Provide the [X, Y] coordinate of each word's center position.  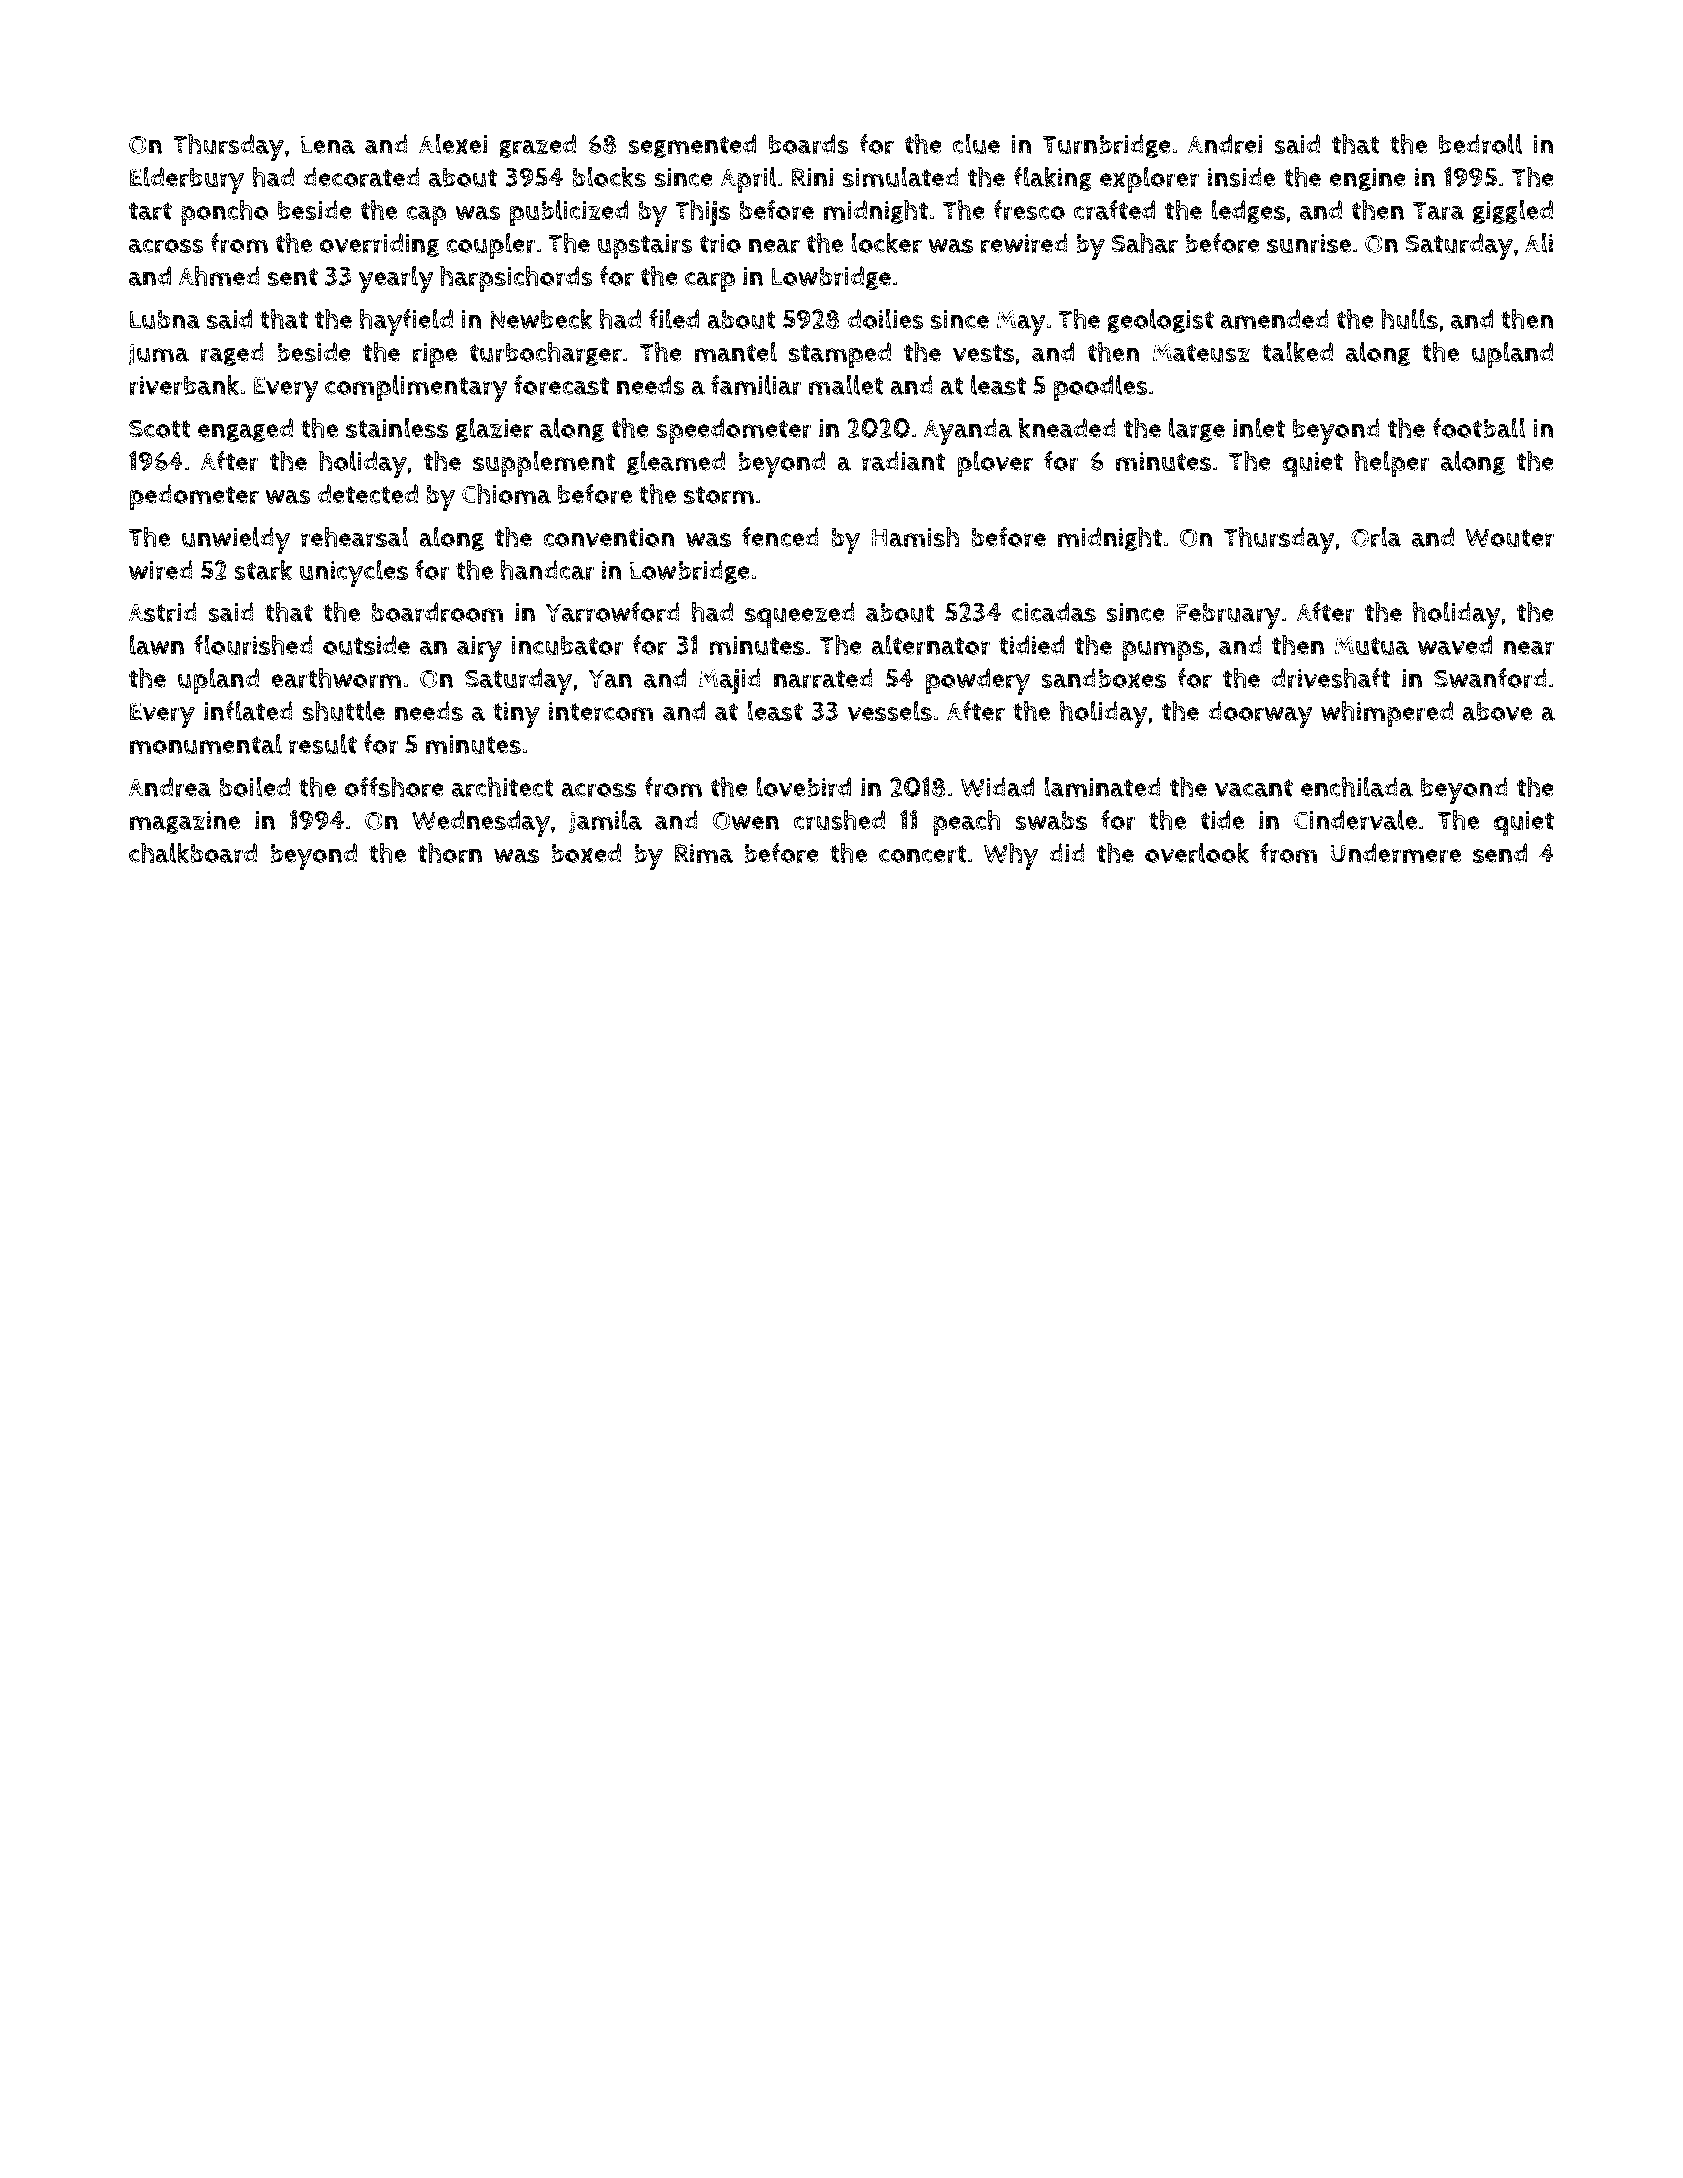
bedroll [1480, 144]
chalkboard [193, 853]
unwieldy [236, 540]
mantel [736, 352]
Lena [328, 144]
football [1479, 428]
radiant [903, 461]
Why [1011, 856]
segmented [692, 146]
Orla [1376, 537]
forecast [561, 385]
